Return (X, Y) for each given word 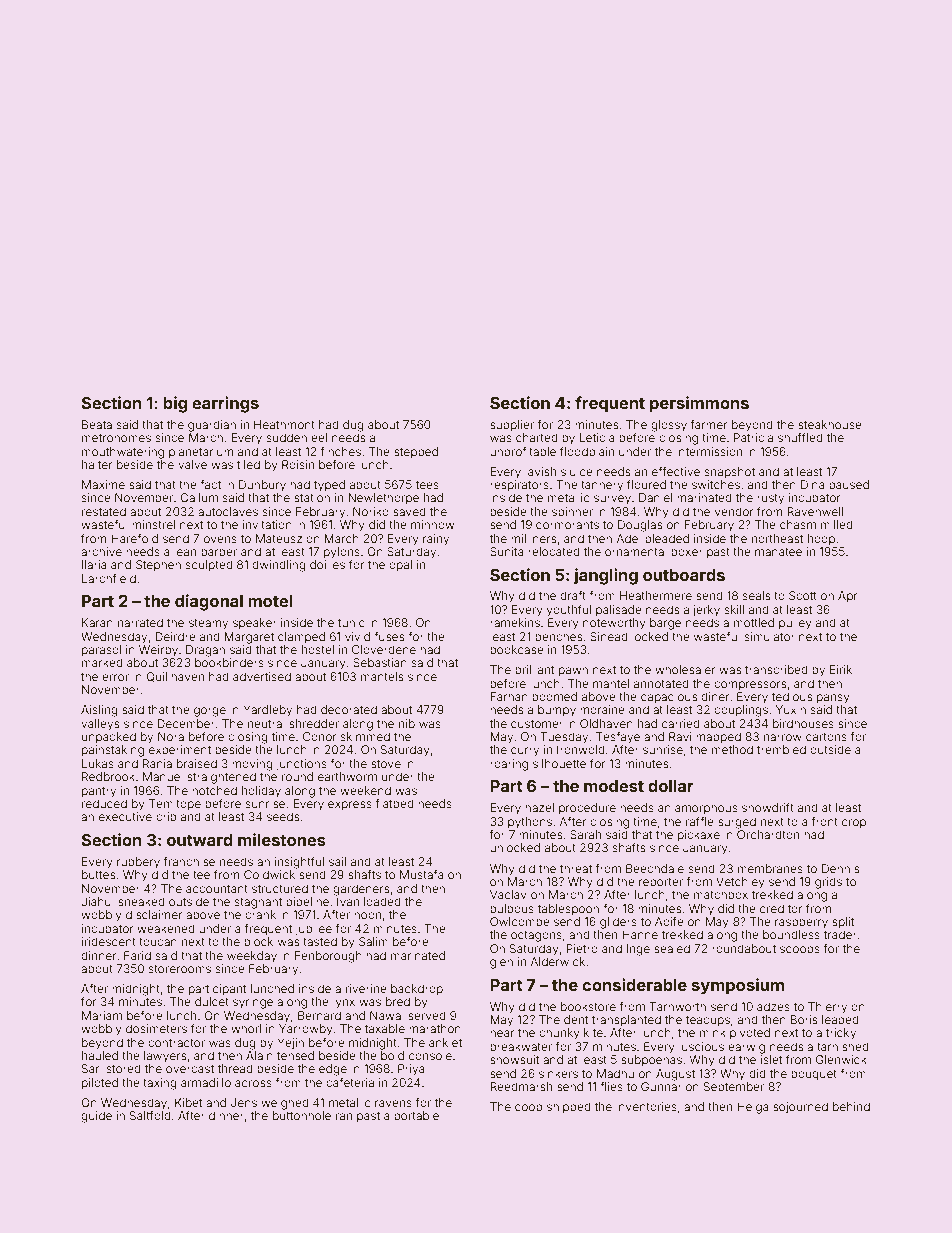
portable (416, 1116)
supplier (512, 426)
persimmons (699, 404)
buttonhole (302, 1115)
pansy (833, 699)
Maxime (103, 484)
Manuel (163, 776)
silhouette (559, 763)
